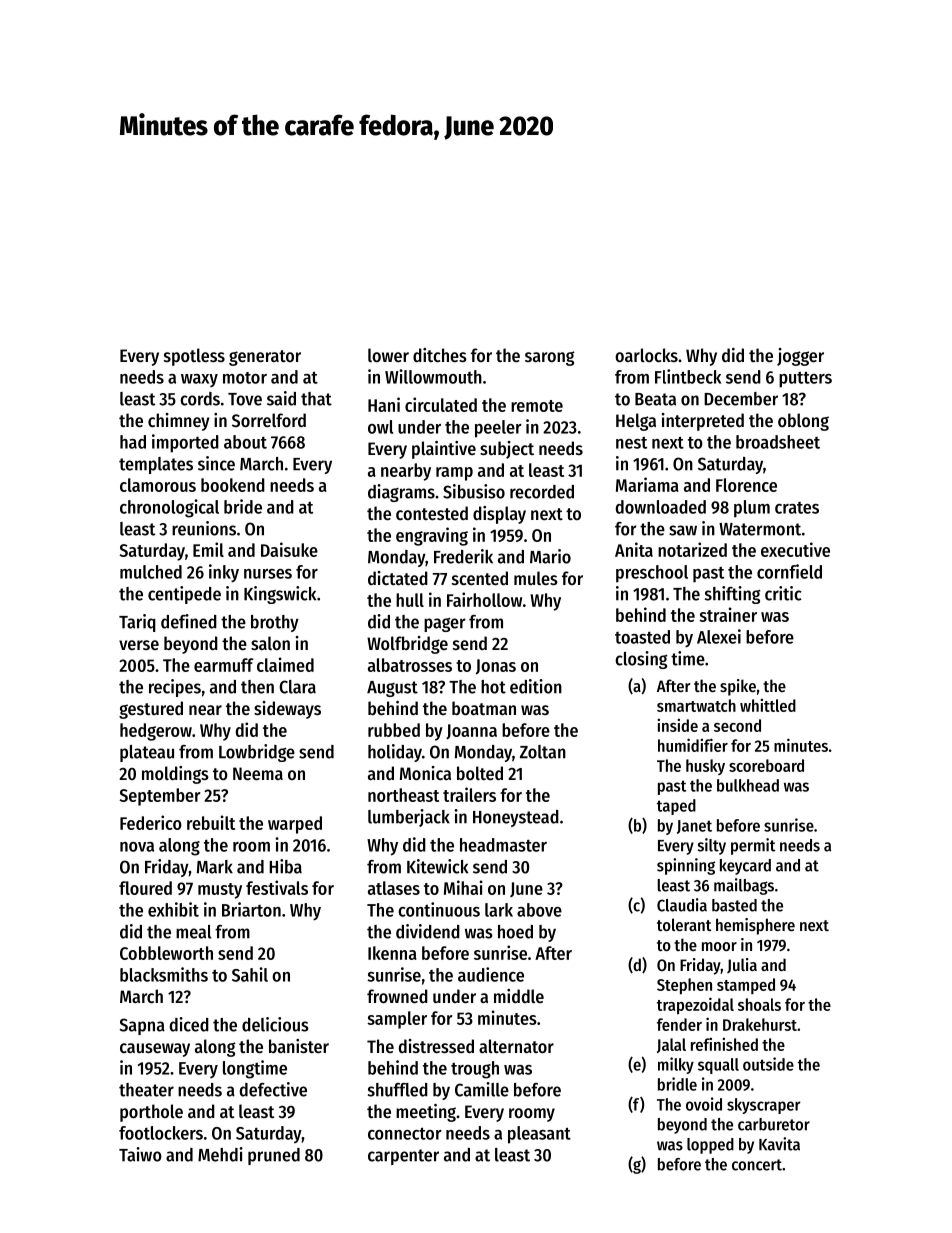 The height and width of the document is (1233, 952). Describe the element at coordinates (677, 725) in the document. I see `inside` at that location.
